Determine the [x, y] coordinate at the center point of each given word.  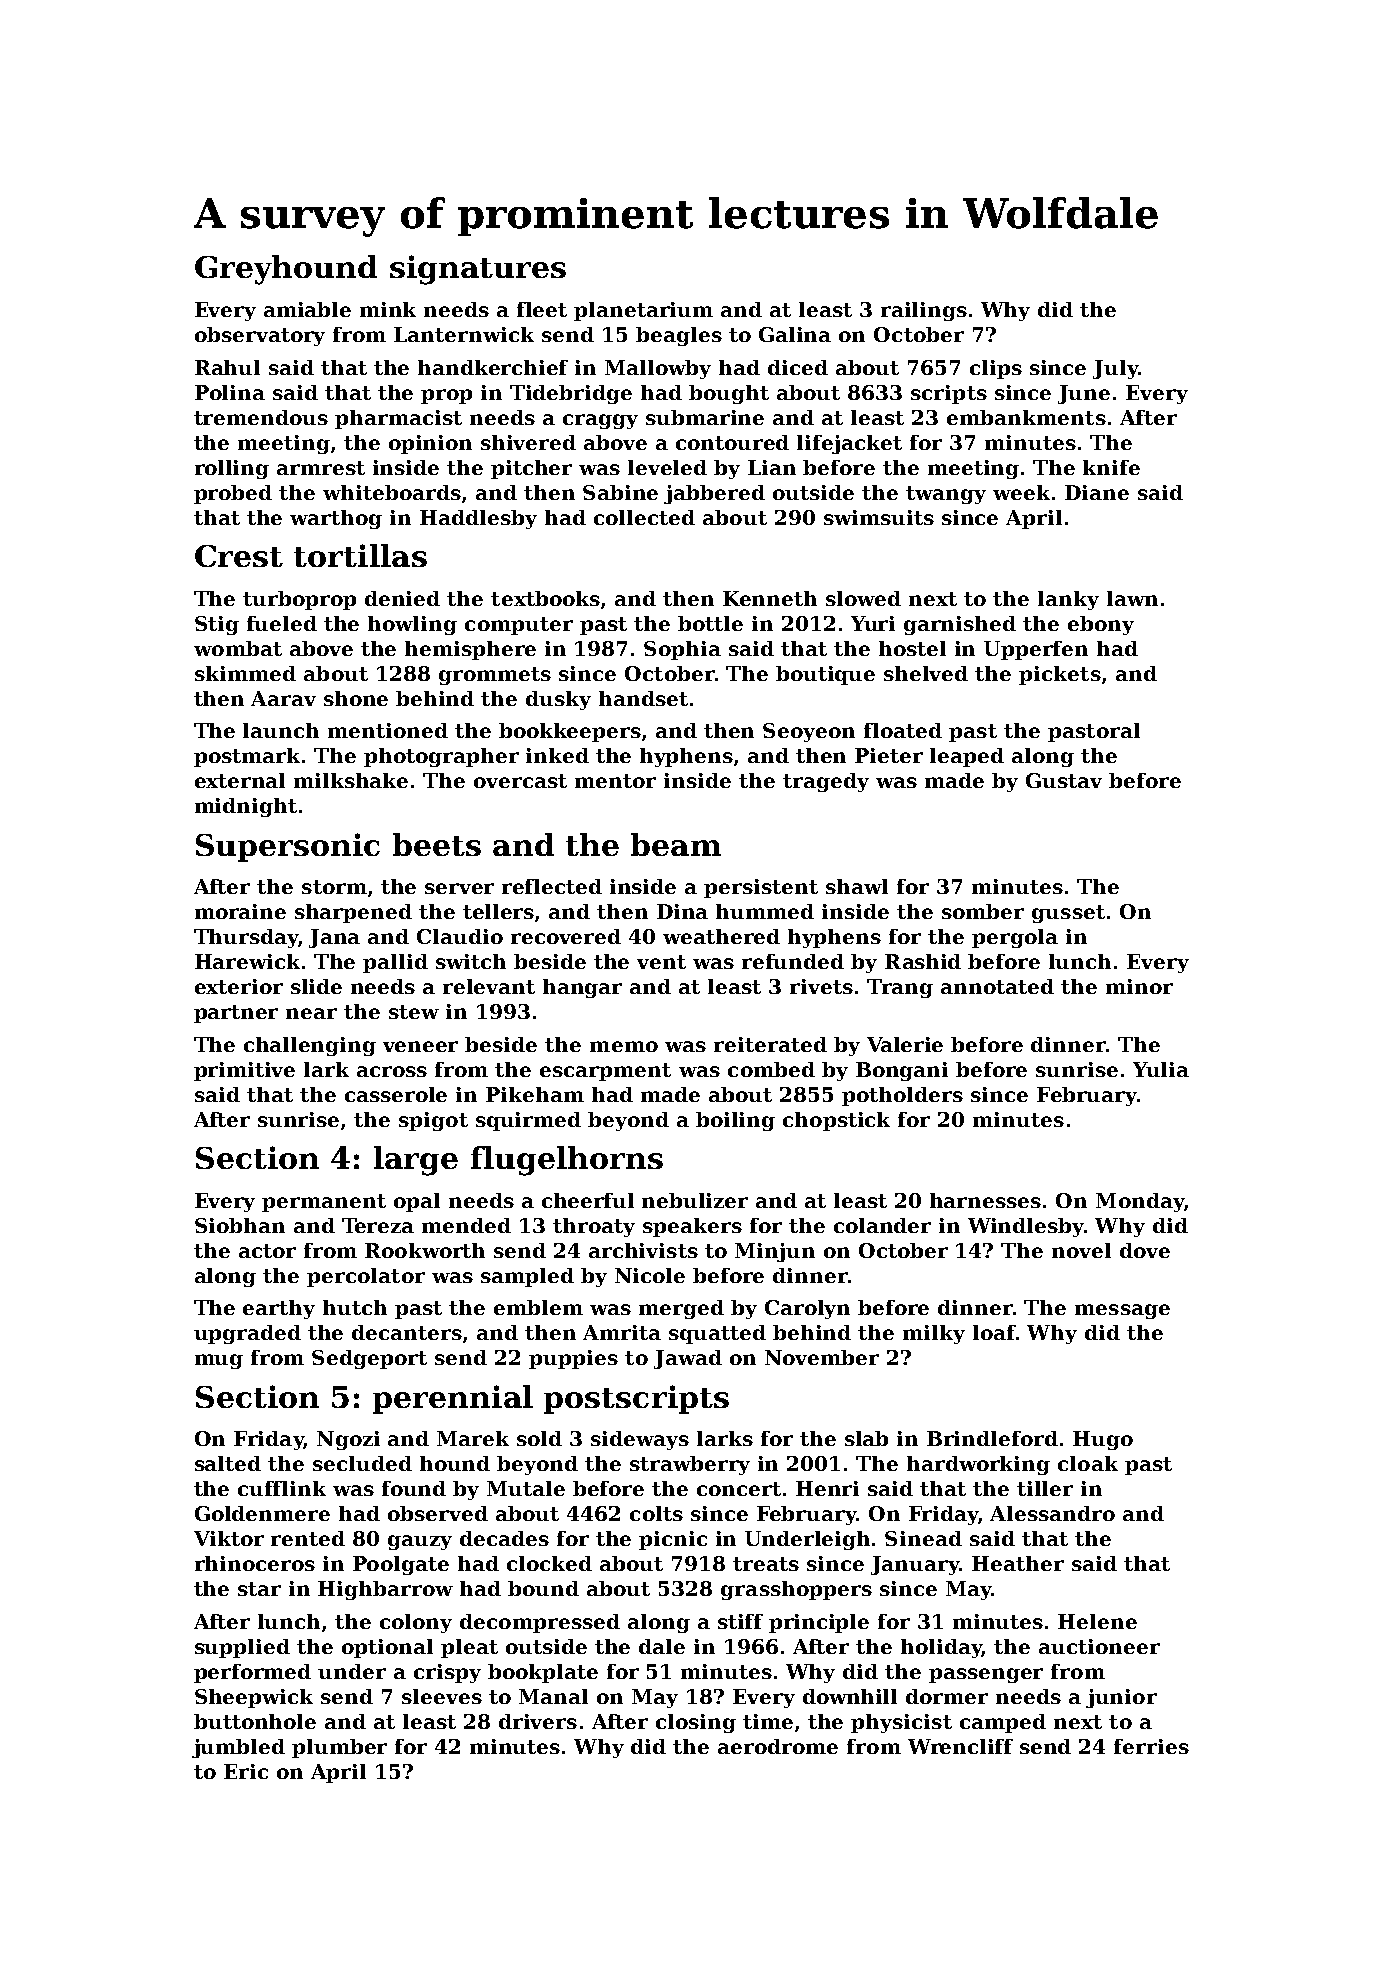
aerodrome [778, 1746]
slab [866, 1438]
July [1115, 369]
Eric [246, 1771]
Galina [795, 334]
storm [334, 887]
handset [643, 698]
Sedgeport [369, 1359]
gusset [1068, 914]
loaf [994, 1332]
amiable [307, 309]
